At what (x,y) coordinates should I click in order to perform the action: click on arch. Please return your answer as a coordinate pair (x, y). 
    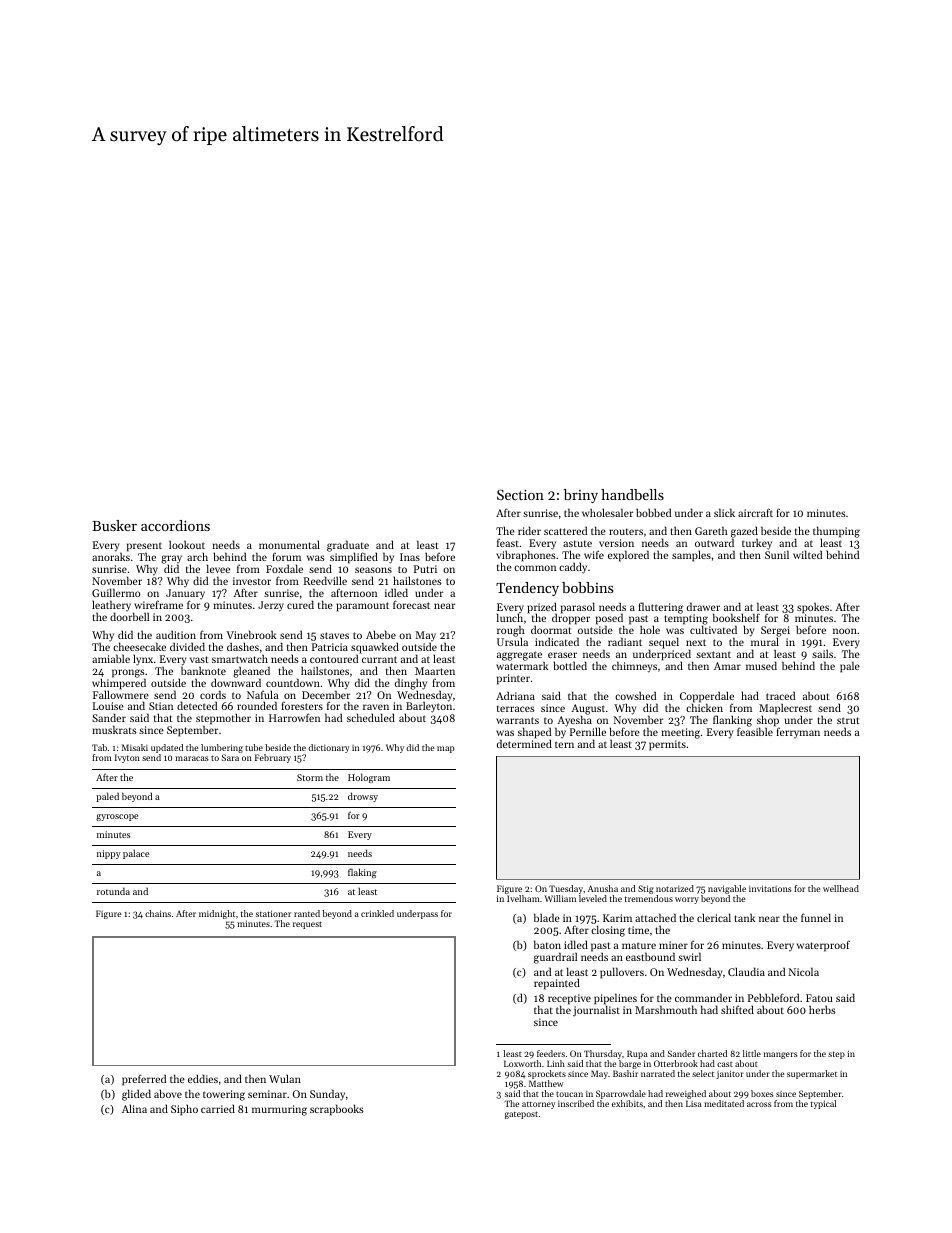
    Looking at the image, I should click on (197, 556).
